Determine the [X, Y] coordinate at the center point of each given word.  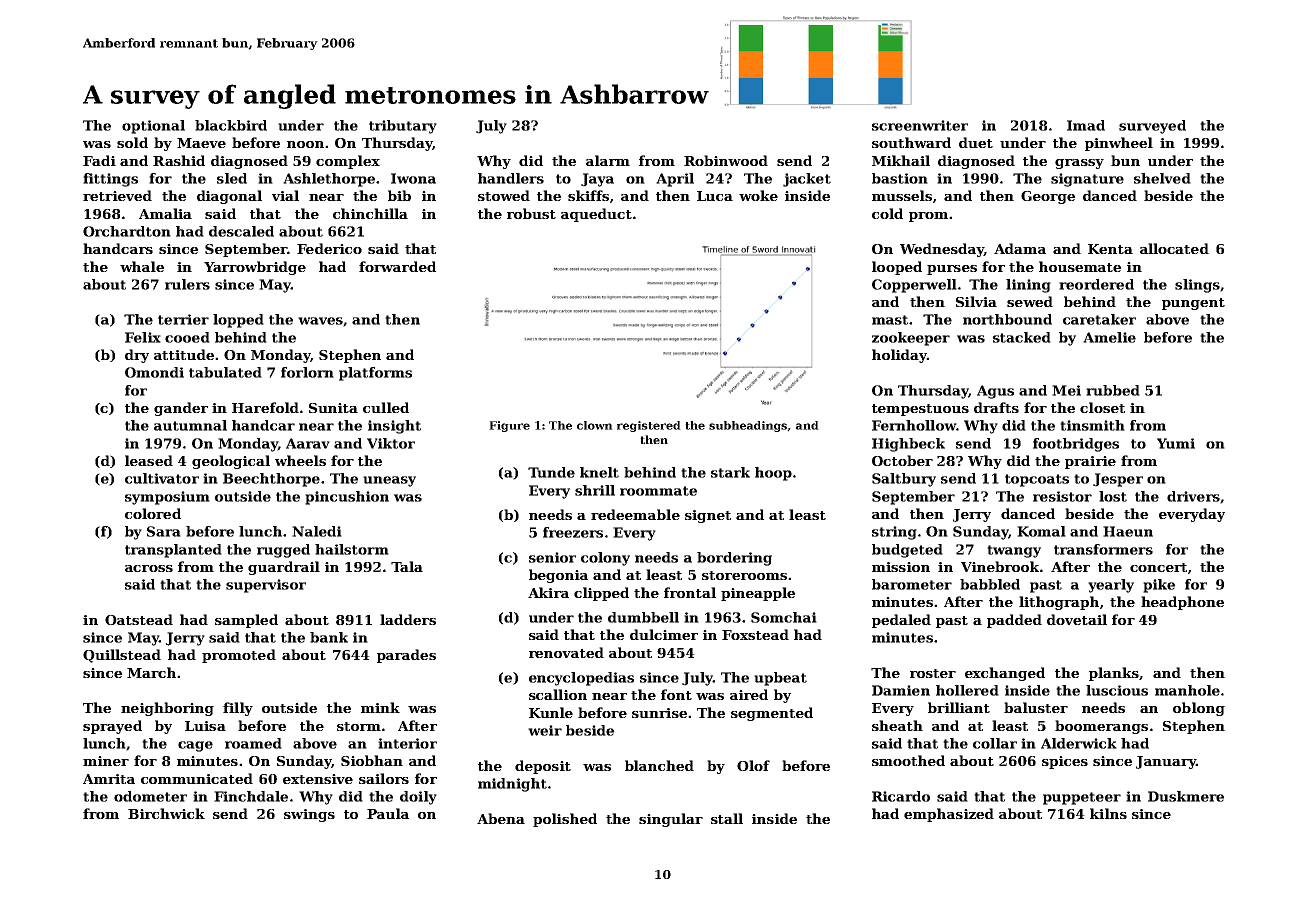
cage [195, 746]
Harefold [265, 407]
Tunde [551, 472]
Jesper [1118, 480]
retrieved [117, 195]
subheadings [748, 426]
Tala [407, 566]
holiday [899, 356]
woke [758, 195]
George [1048, 197]
